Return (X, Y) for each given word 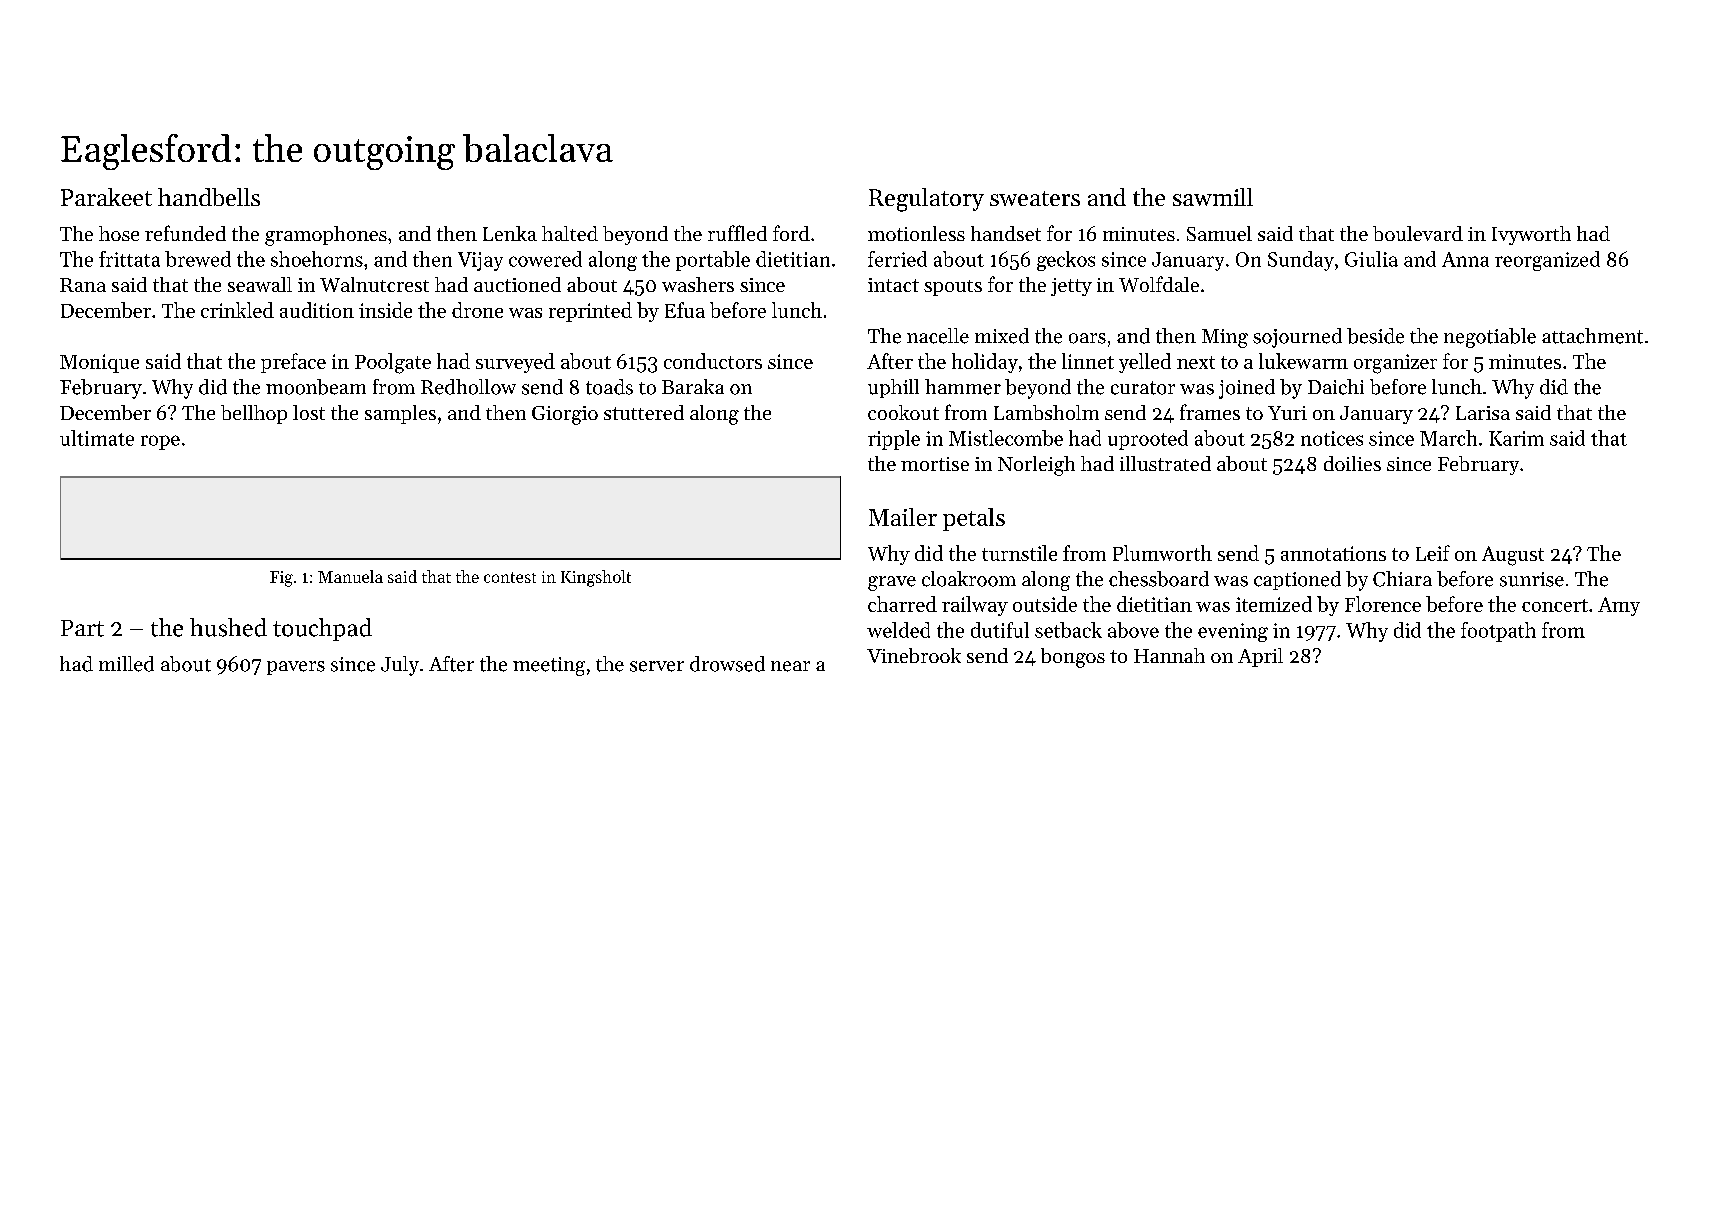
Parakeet (106, 197)
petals (974, 519)
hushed (228, 627)
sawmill (1213, 197)
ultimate (97, 438)
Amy (1619, 606)
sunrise (1532, 579)
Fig (281, 579)
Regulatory (926, 200)
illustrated (1165, 463)
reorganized (1547, 261)
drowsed (727, 664)
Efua (685, 310)
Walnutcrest (374, 284)
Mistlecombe (1006, 438)
